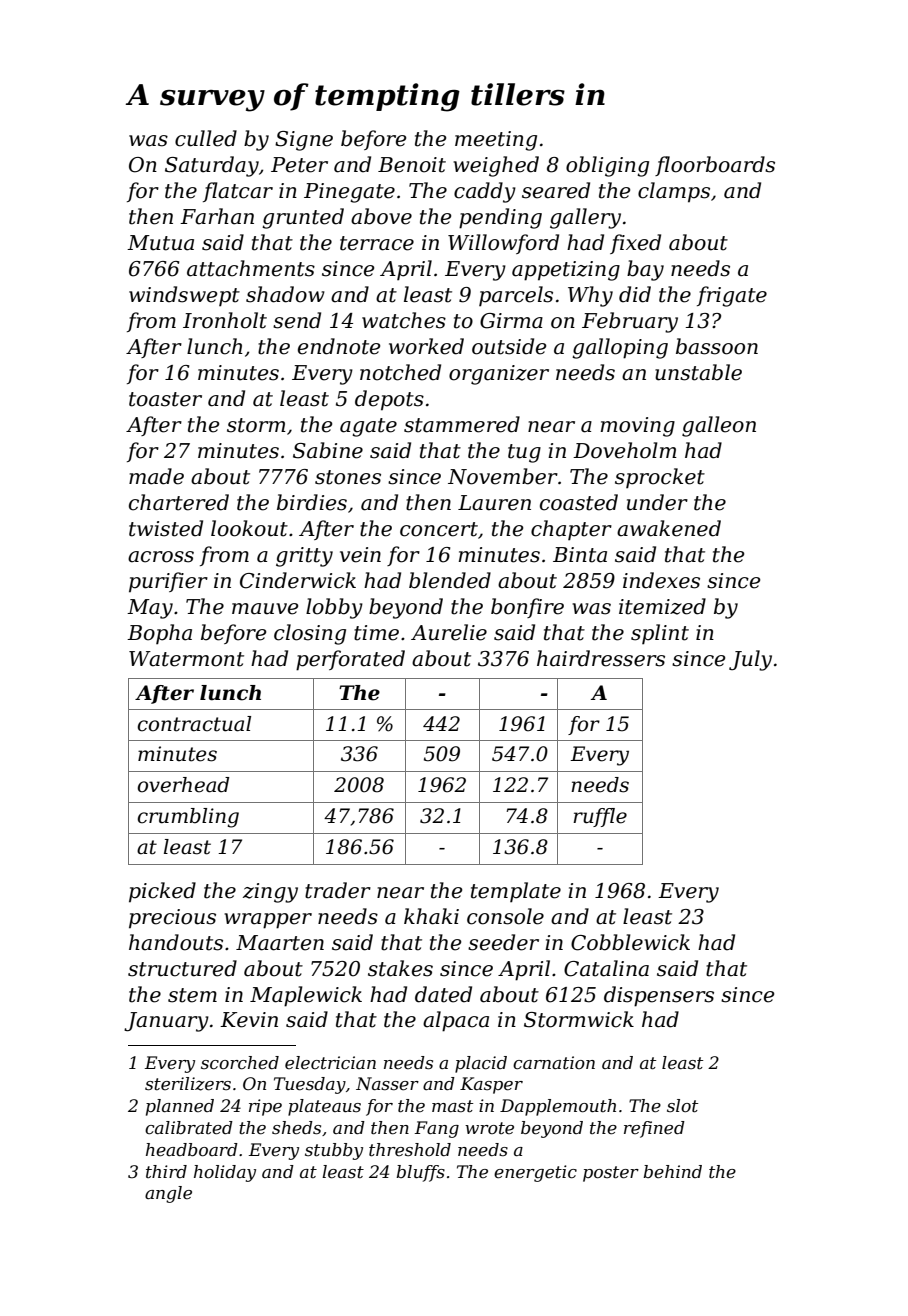 The height and width of the screenshot is (1316, 908). I want to click on culled, so click(206, 138).
